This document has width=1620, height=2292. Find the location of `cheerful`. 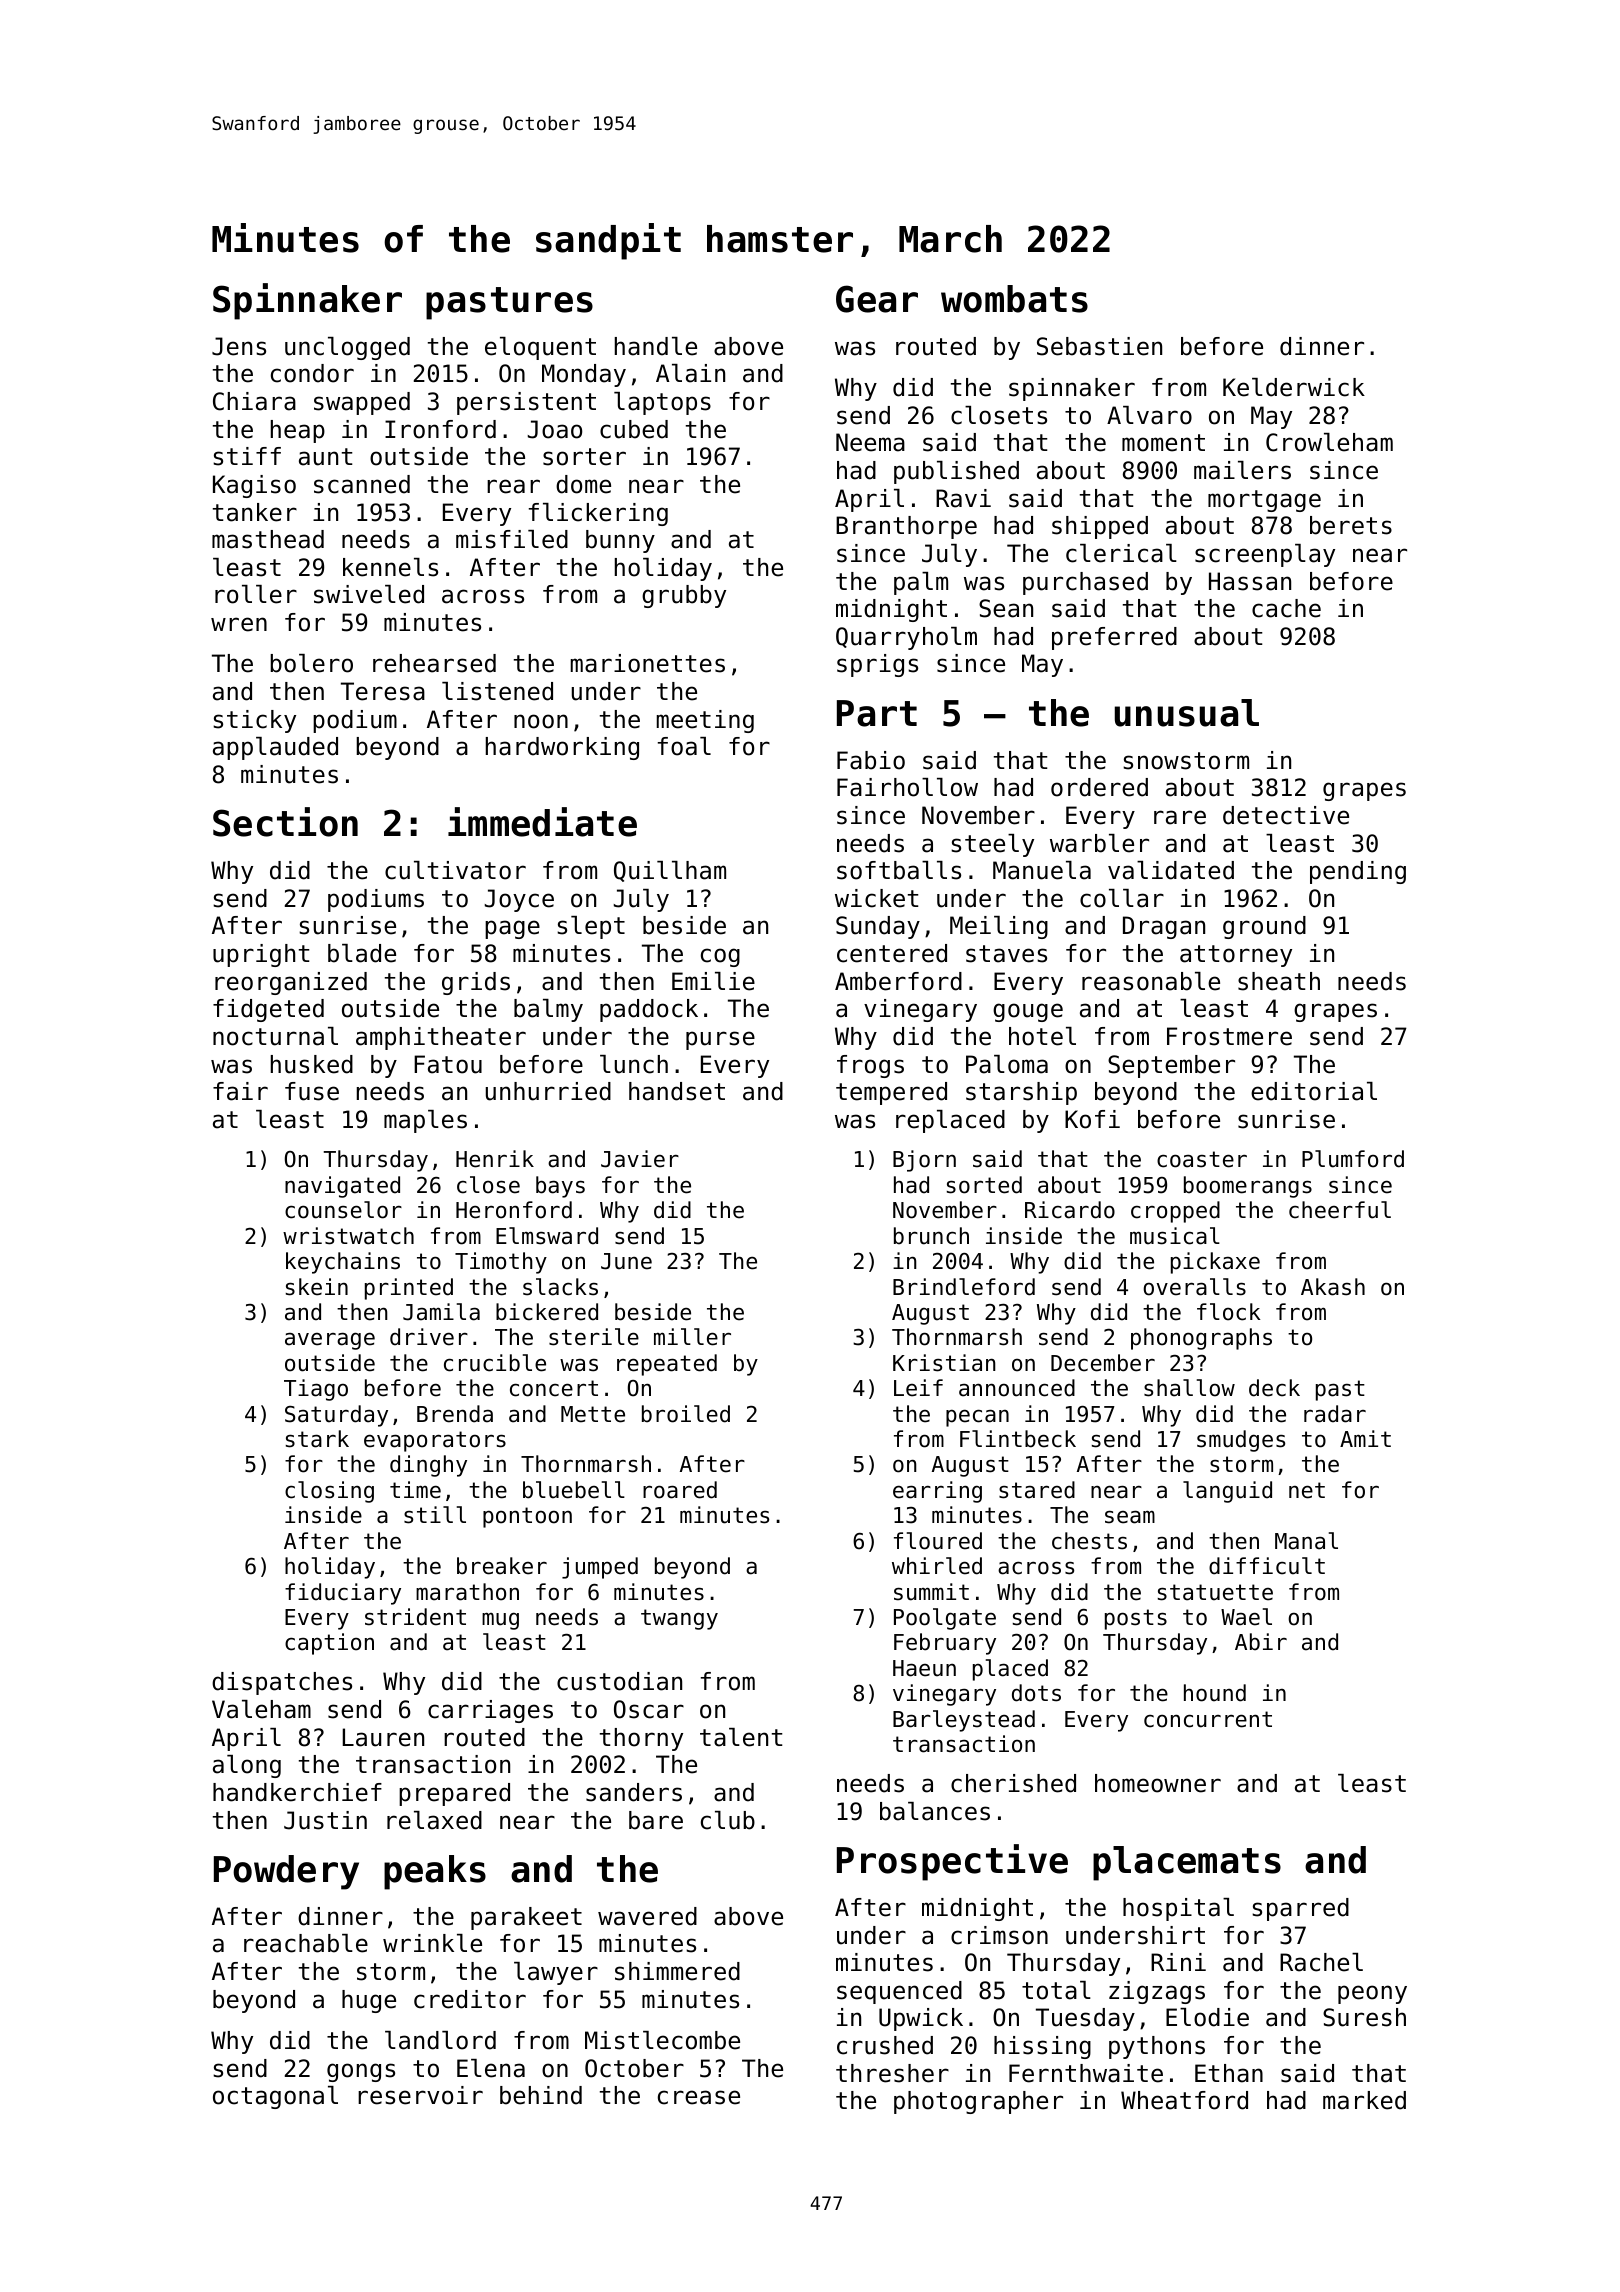

cheerful is located at coordinates (1340, 1210).
